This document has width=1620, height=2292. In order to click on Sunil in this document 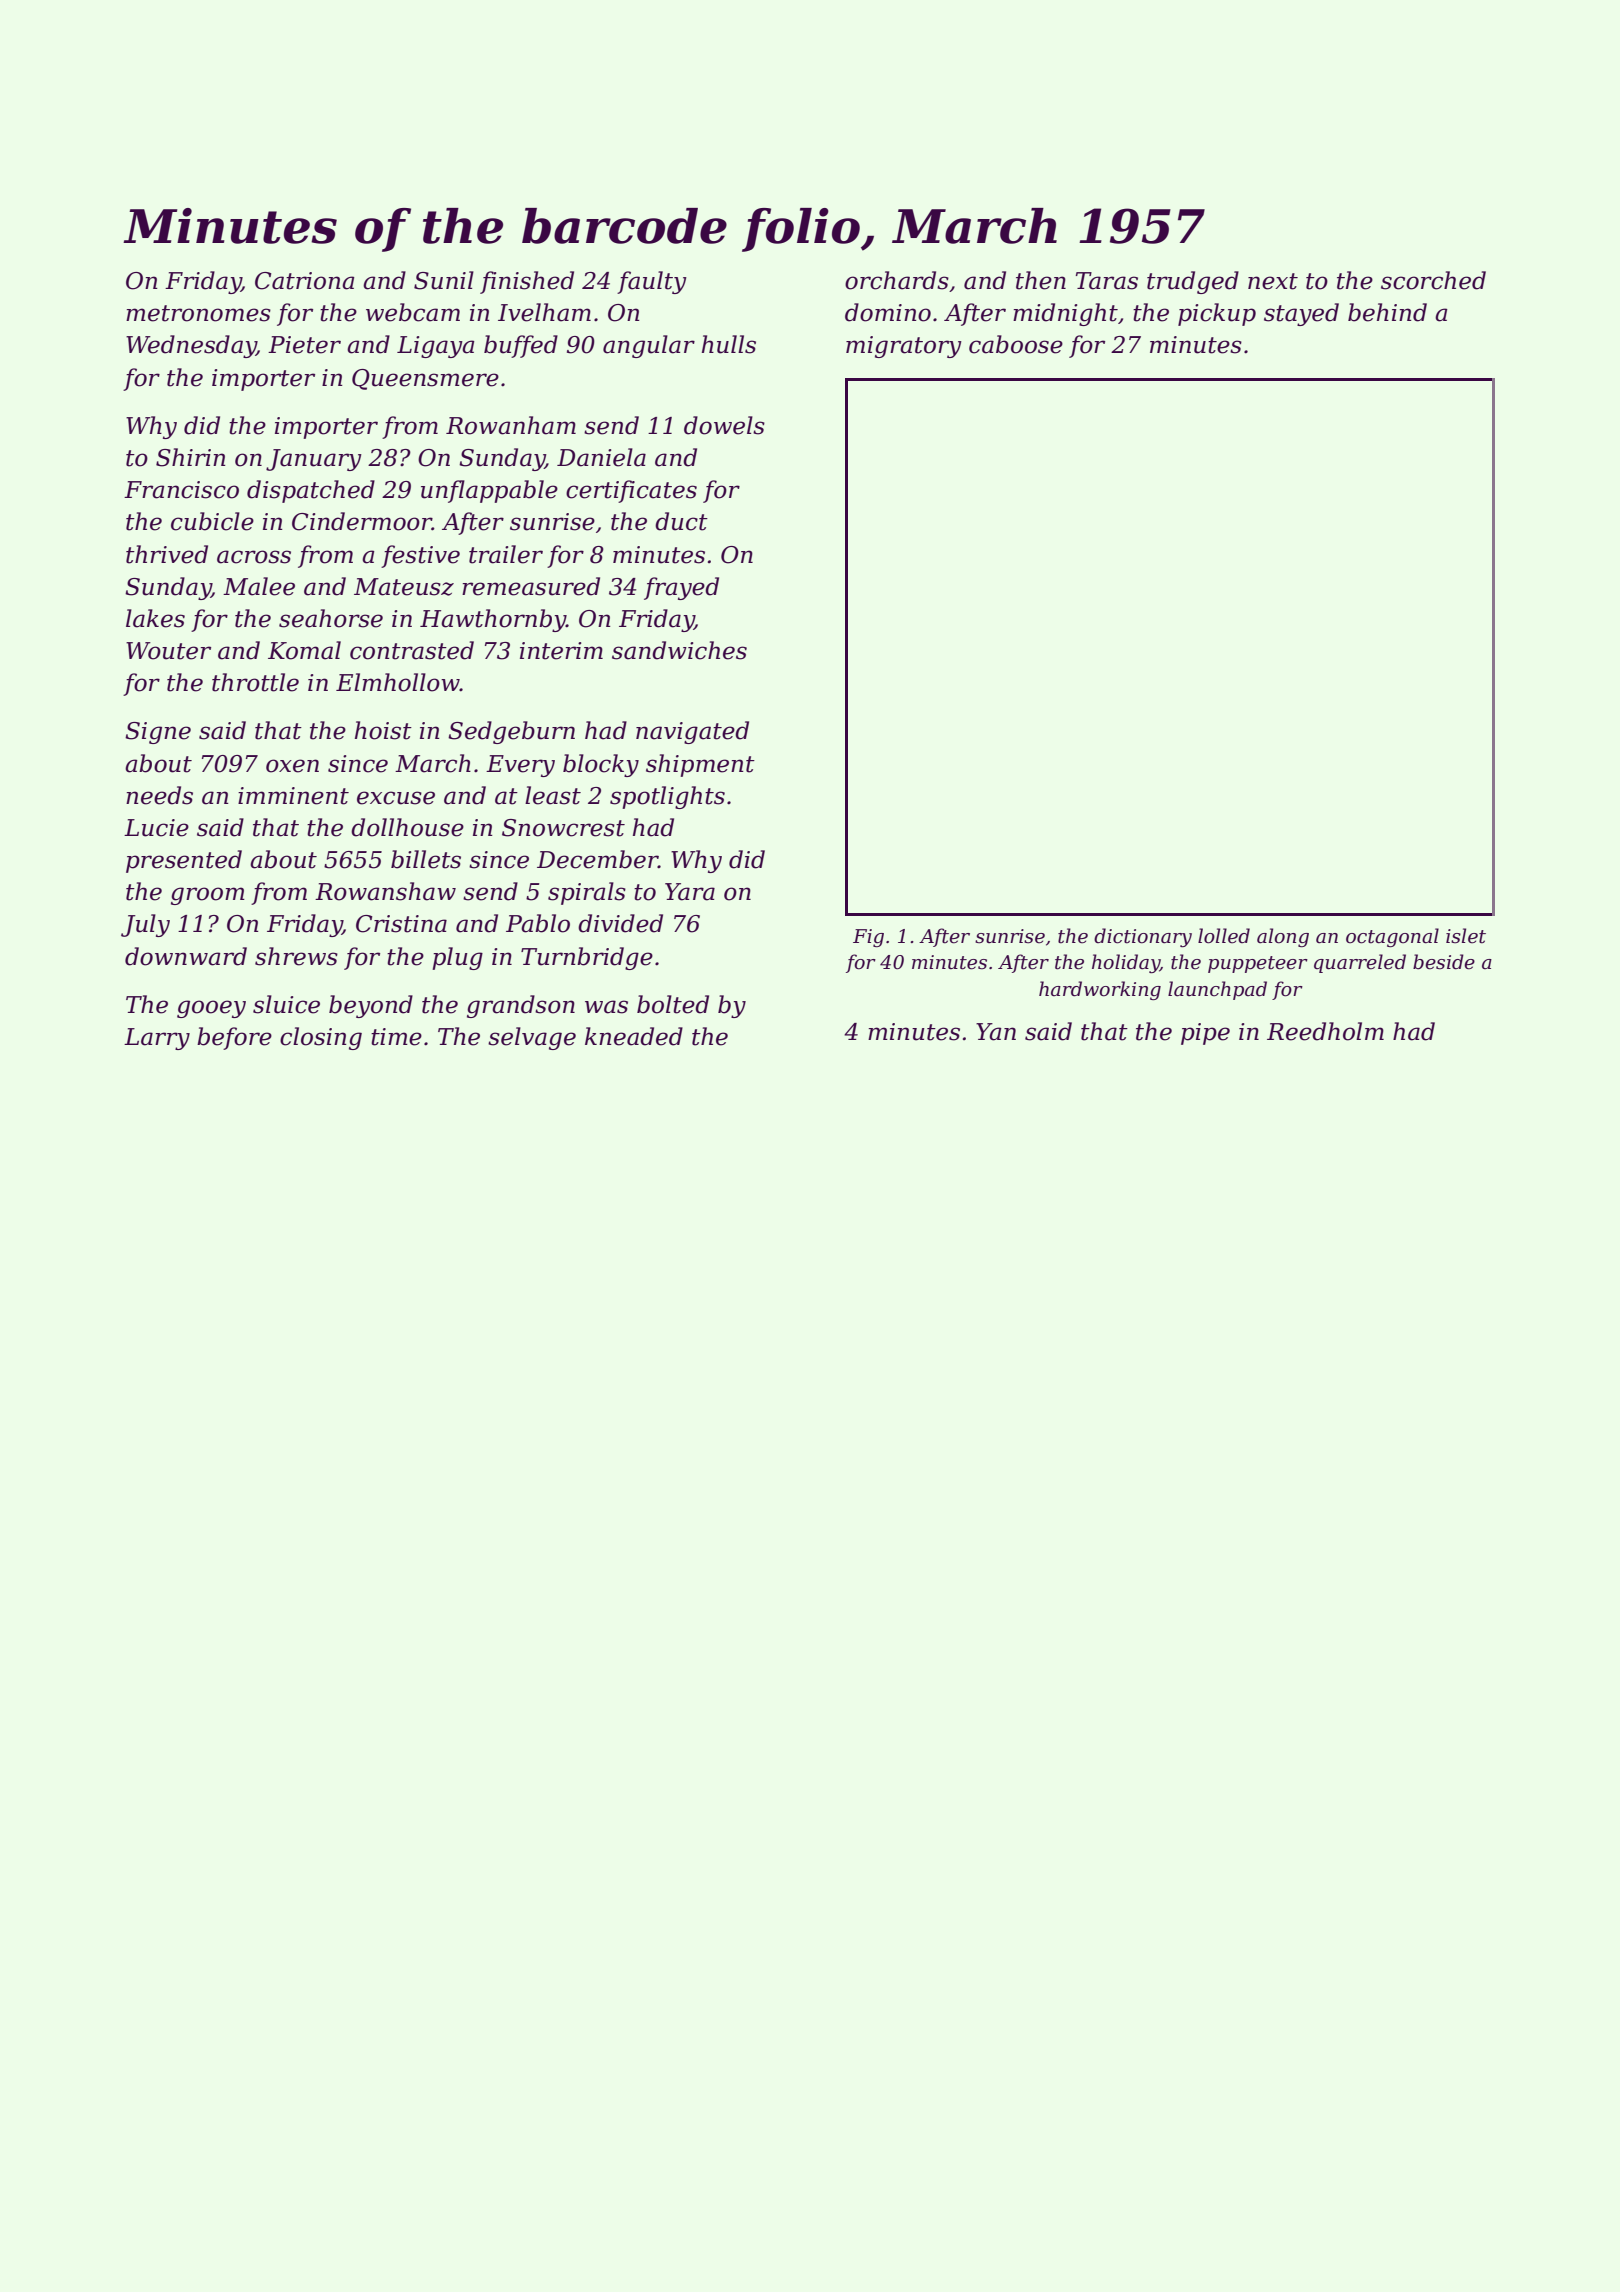, I will do `click(444, 280)`.
